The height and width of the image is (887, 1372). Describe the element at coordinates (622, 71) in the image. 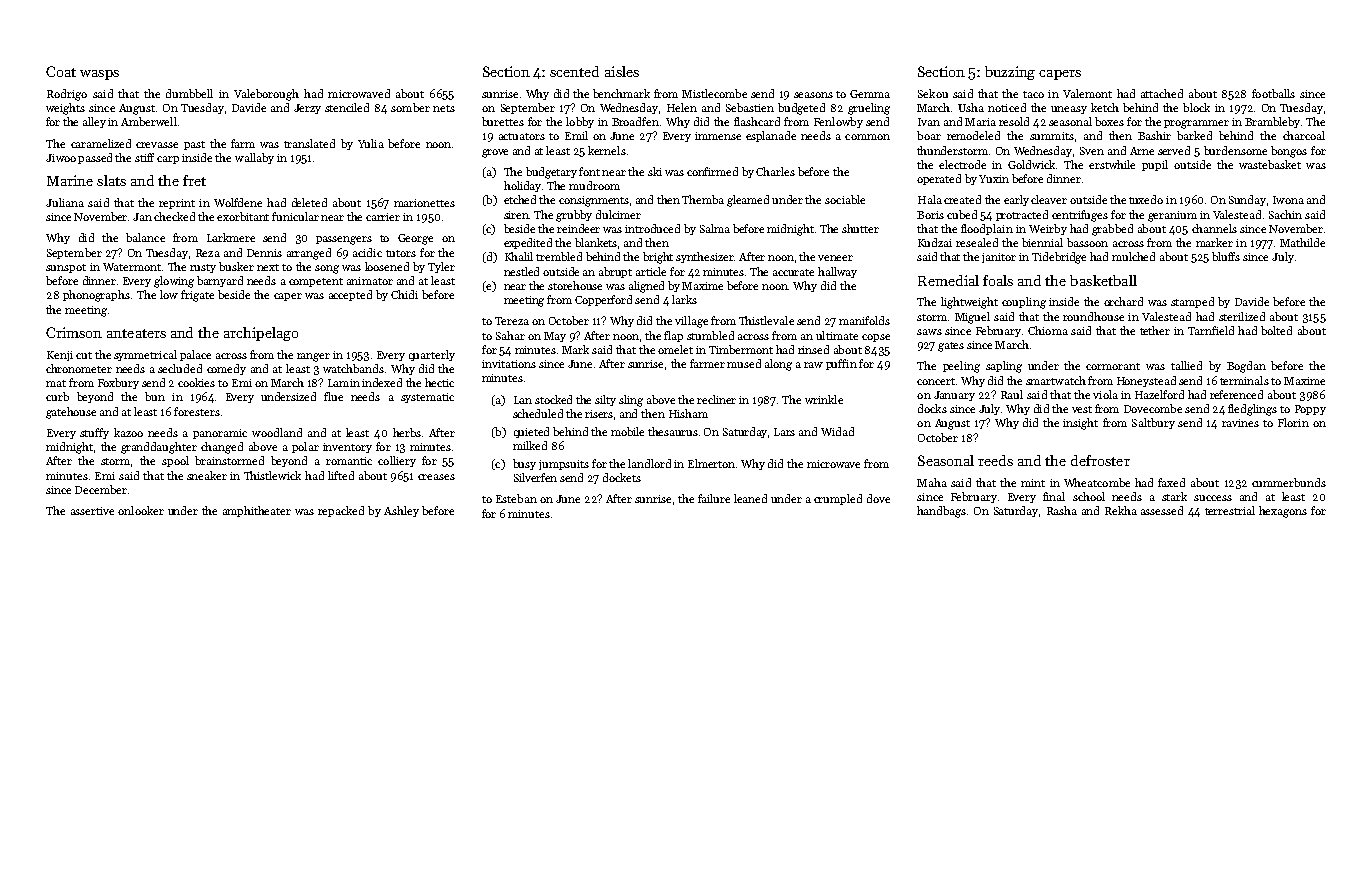

I see `aisles` at that location.
